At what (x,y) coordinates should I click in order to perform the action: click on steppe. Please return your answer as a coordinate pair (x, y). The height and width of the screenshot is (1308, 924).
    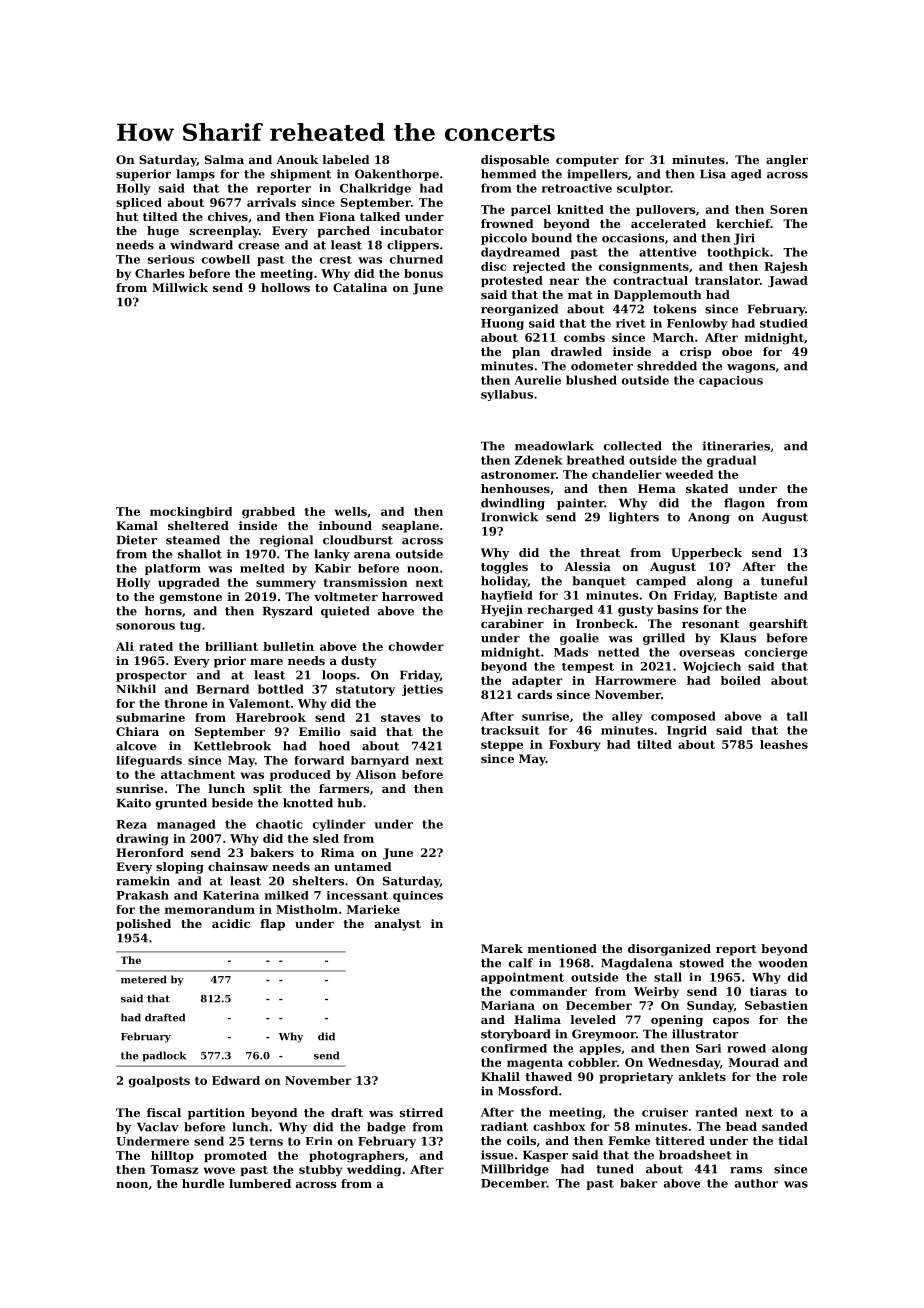
    Looking at the image, I should click on (502, 746).
